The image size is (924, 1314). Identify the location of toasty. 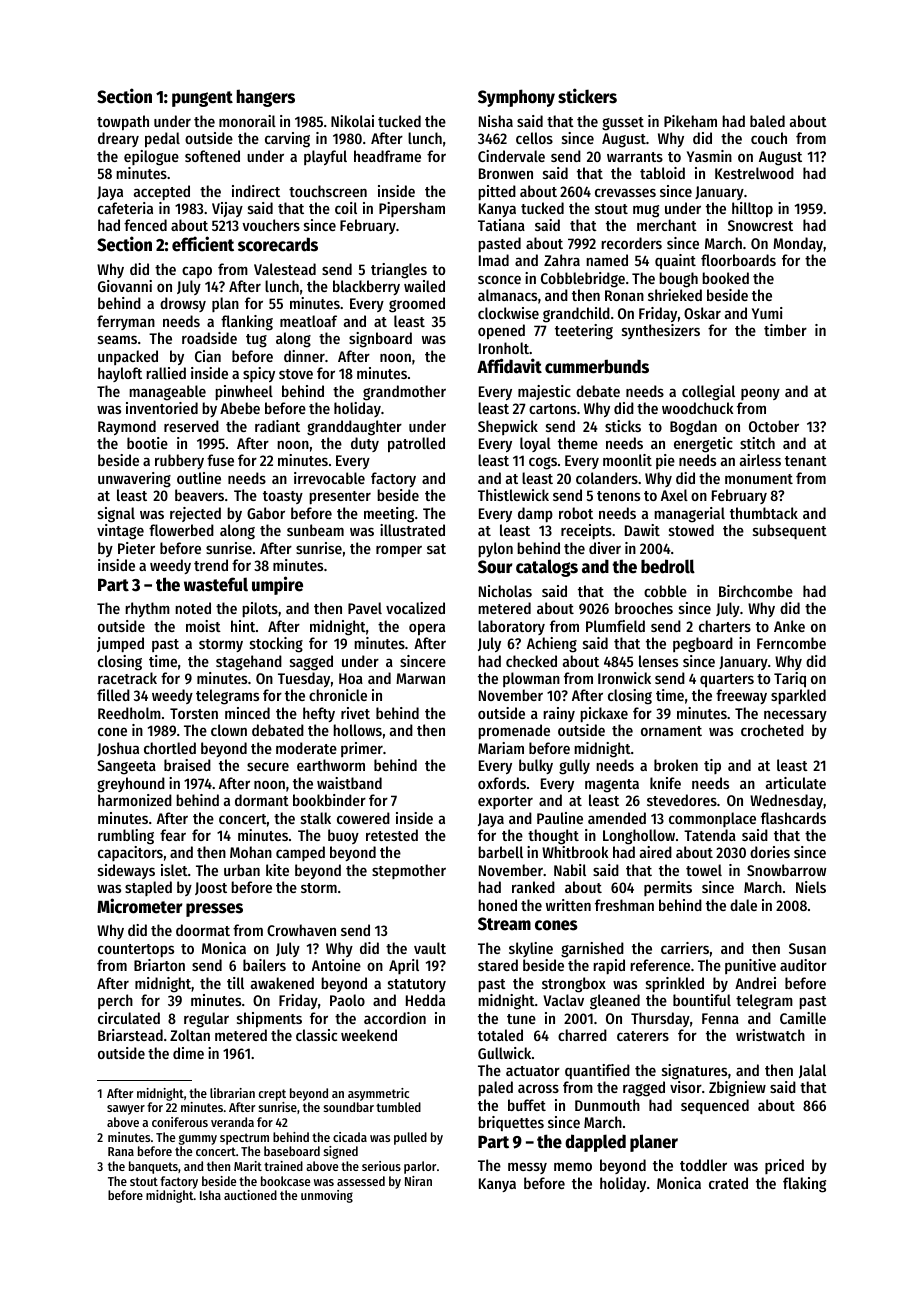
(283, 497).
